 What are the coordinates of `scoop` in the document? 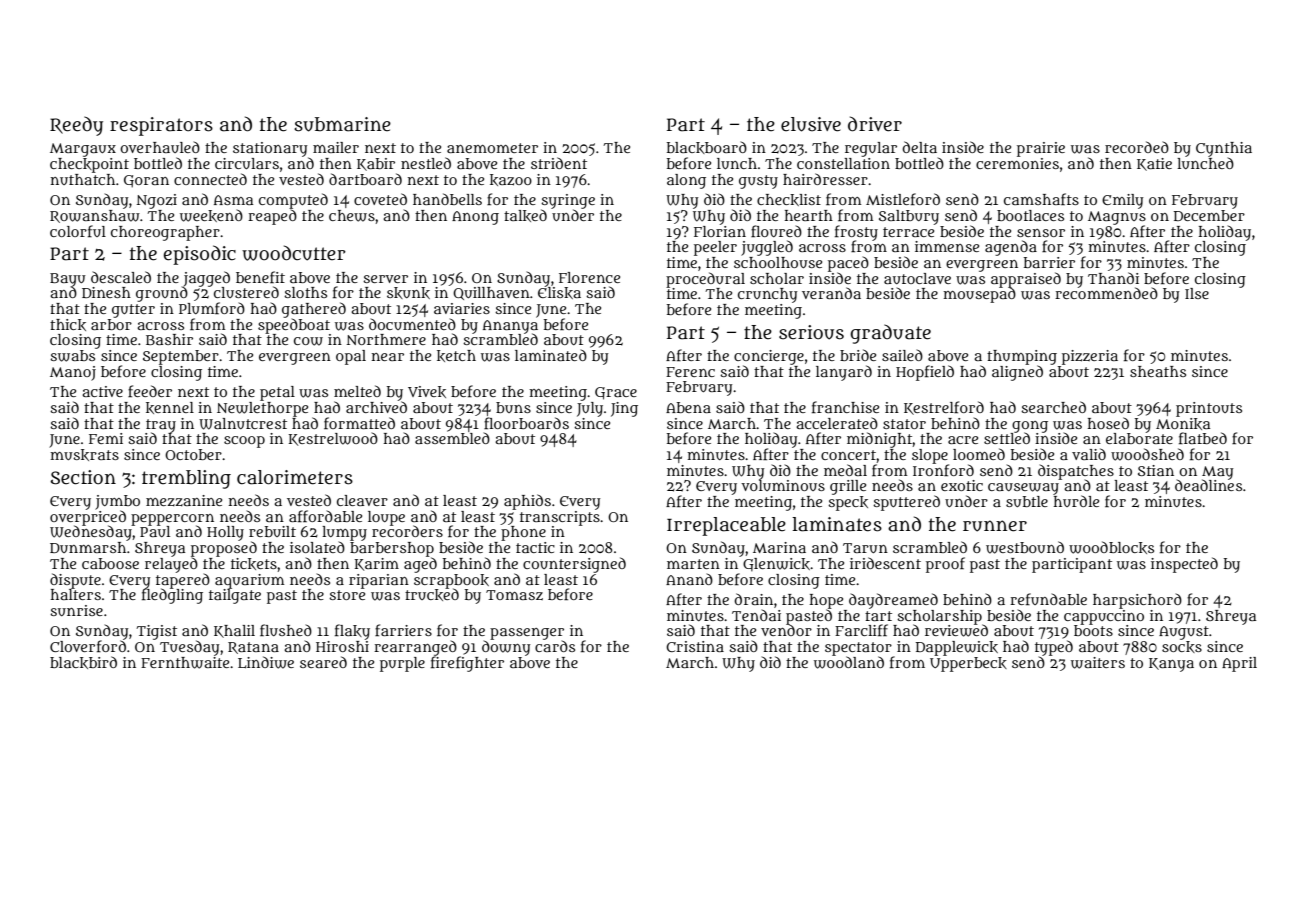 It's located at (244, 442).
